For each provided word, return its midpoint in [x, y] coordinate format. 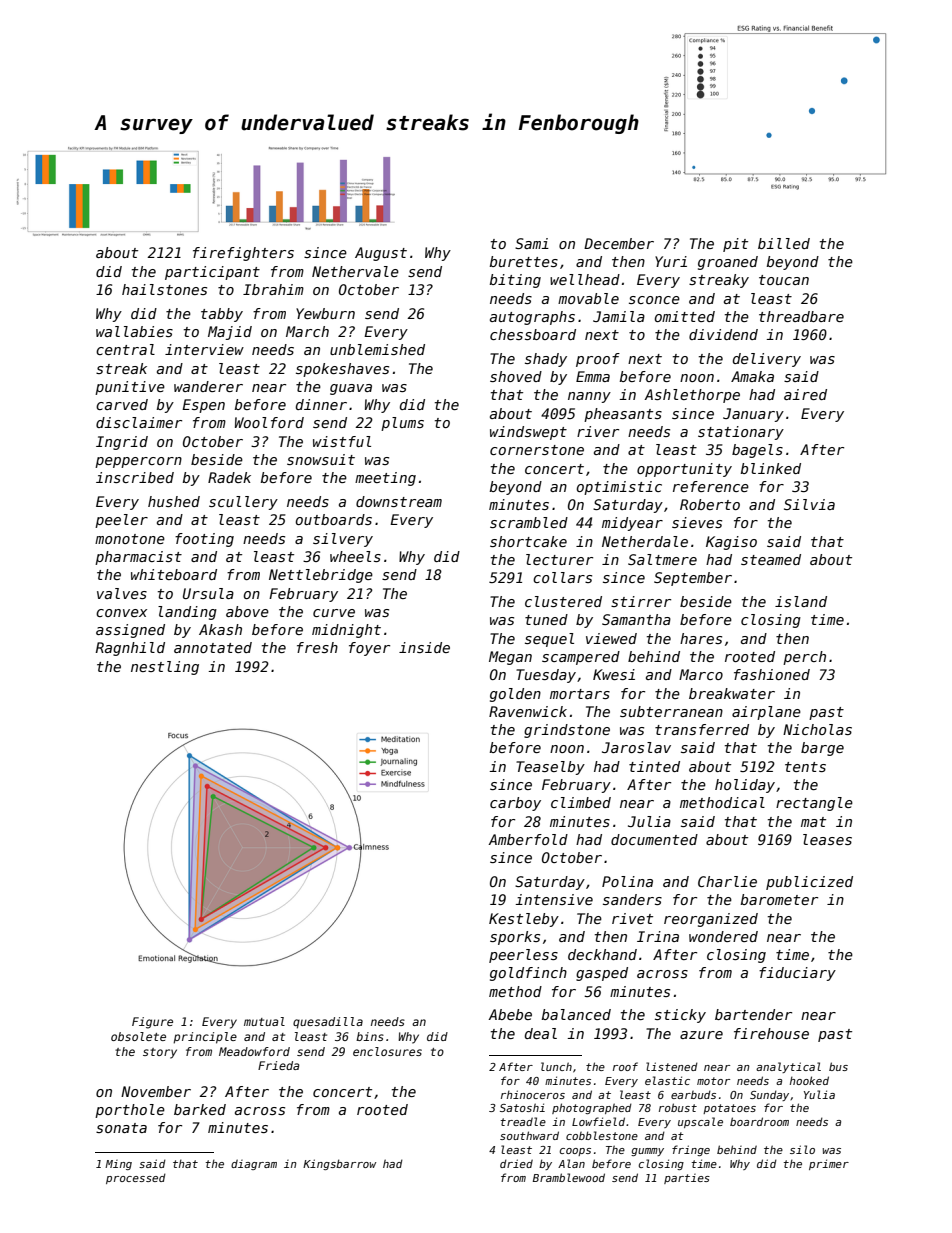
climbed [581, 802]
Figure [152, 1023]
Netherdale [645, 541]
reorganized [711, 920]
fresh [317, 647]
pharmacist [138, 558]
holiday [745, 786]
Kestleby [524, 920]
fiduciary [797, 974]
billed [784, 243]
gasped [602, 974]
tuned [546, 619]
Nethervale [355, 271]
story [160, 1053]
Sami [532, 243]
